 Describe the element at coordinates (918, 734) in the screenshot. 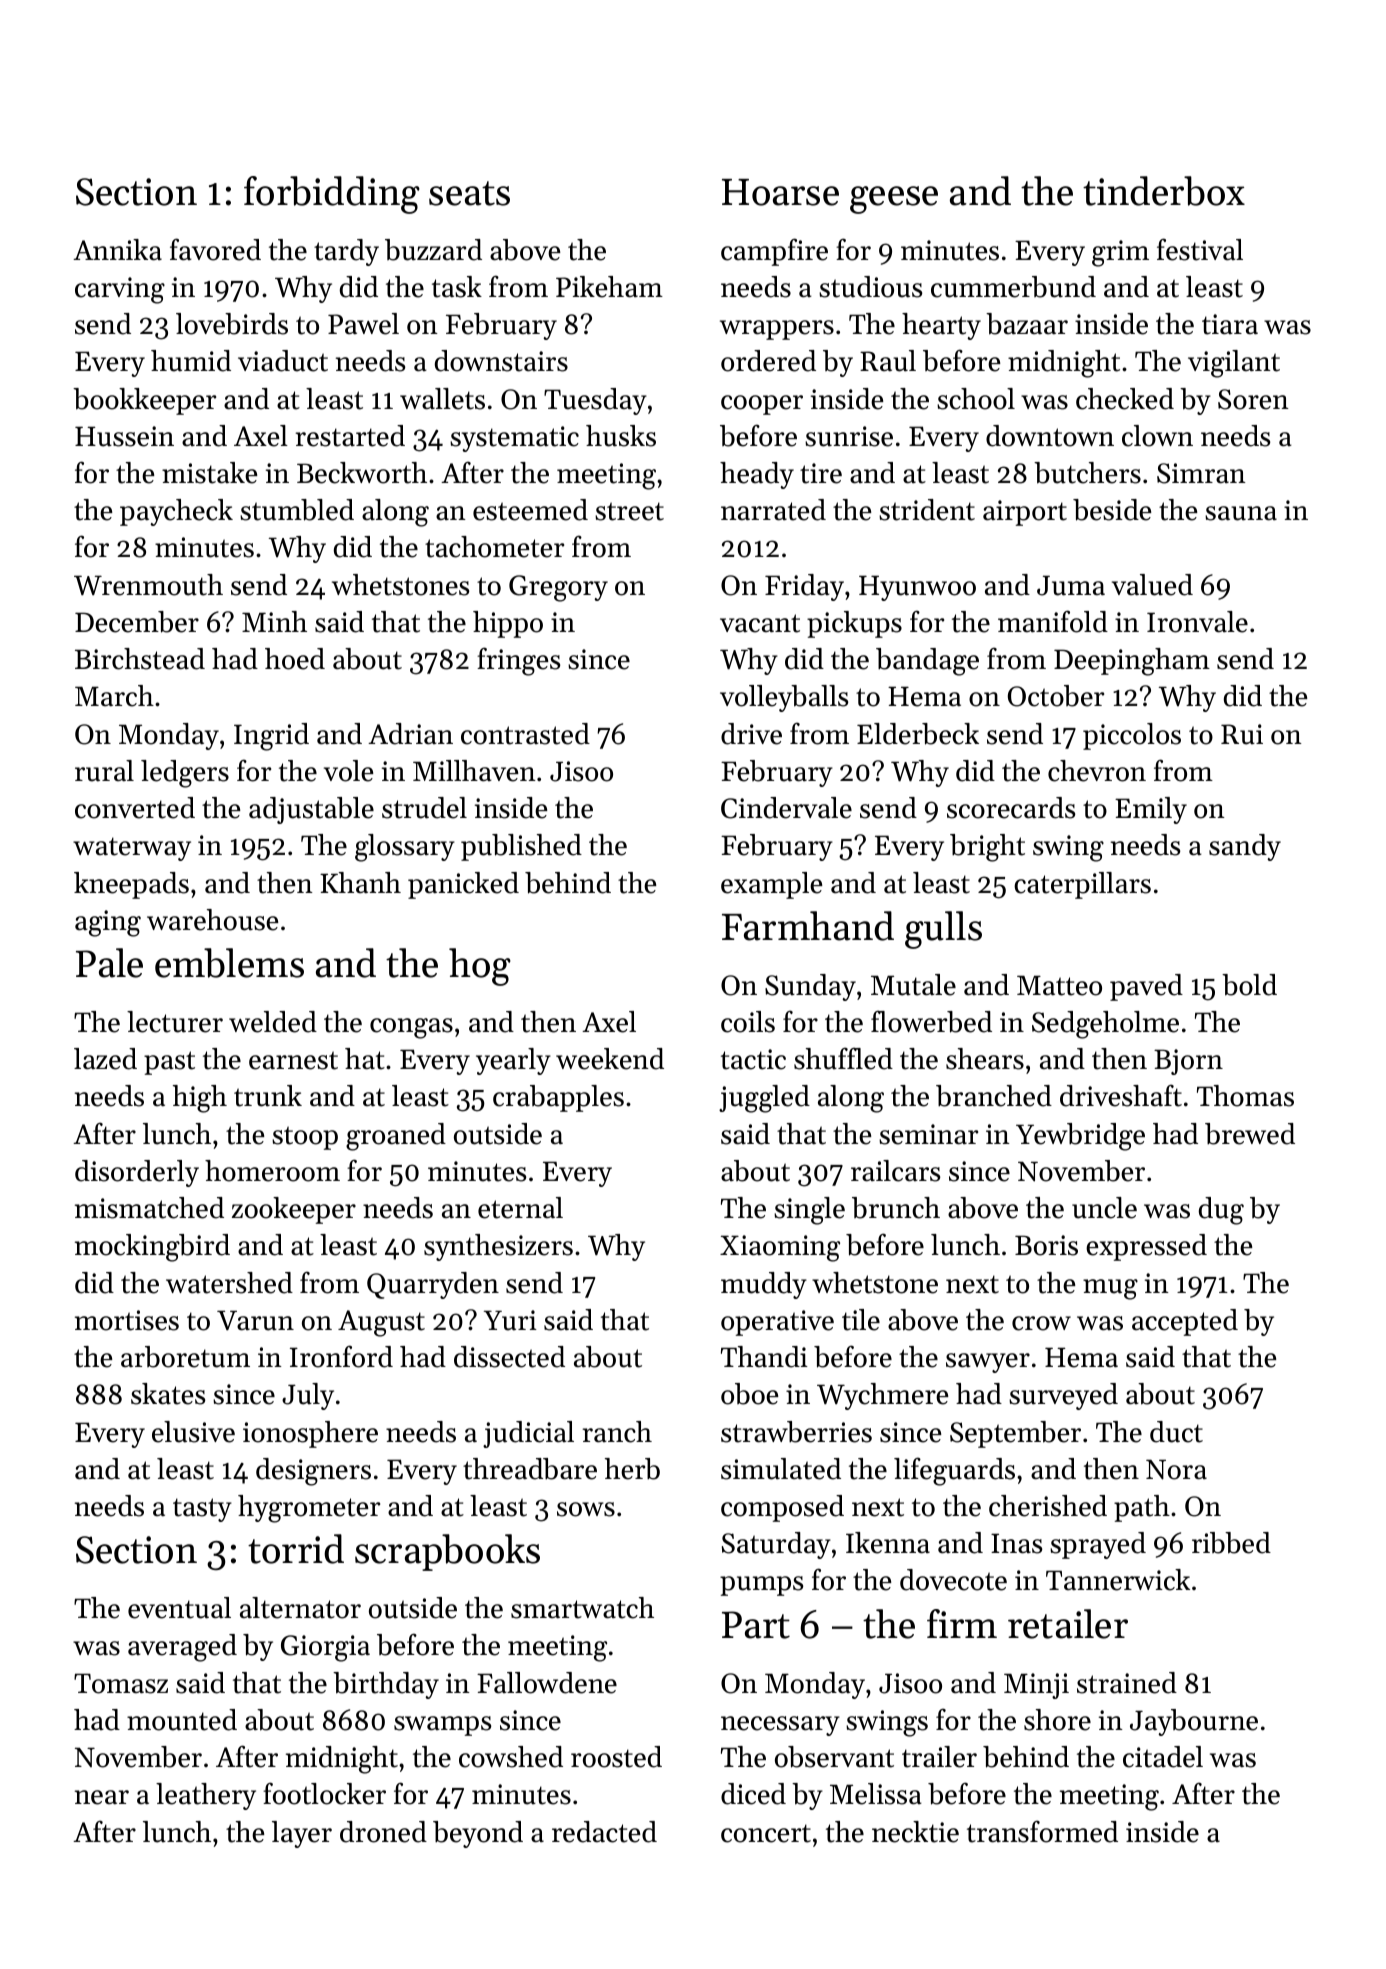

I see `Elderbeck` at that location.
